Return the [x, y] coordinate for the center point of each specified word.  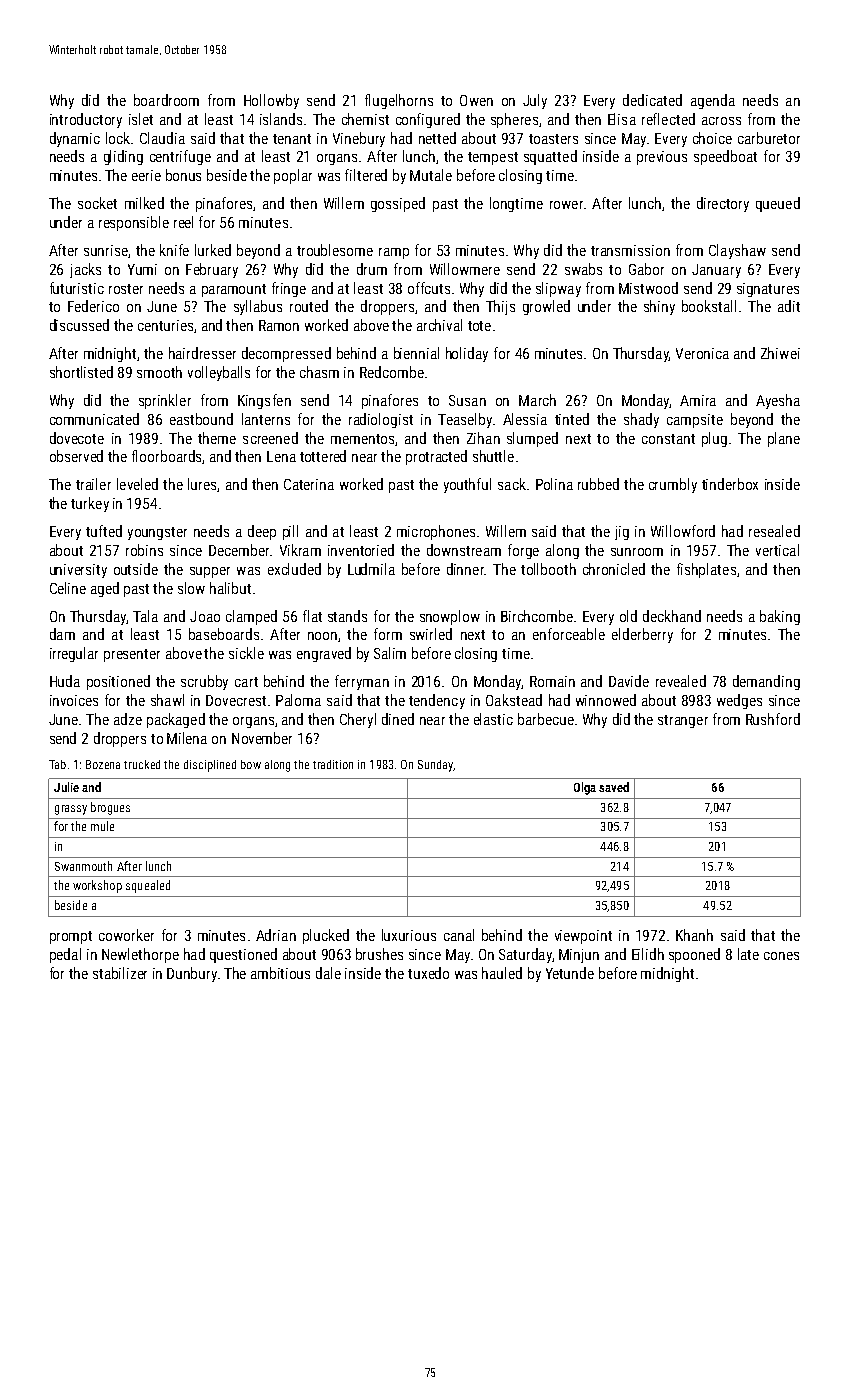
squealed [148, 886]
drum [372, 269]
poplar [293, 176]
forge [523, 551]
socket [97, 203]
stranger [683, 721]
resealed [774, 531]
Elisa [622, 119]
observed [76, 456]
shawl [167, 700]
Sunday [435, 766]
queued [778, 204]
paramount [234, 290]
